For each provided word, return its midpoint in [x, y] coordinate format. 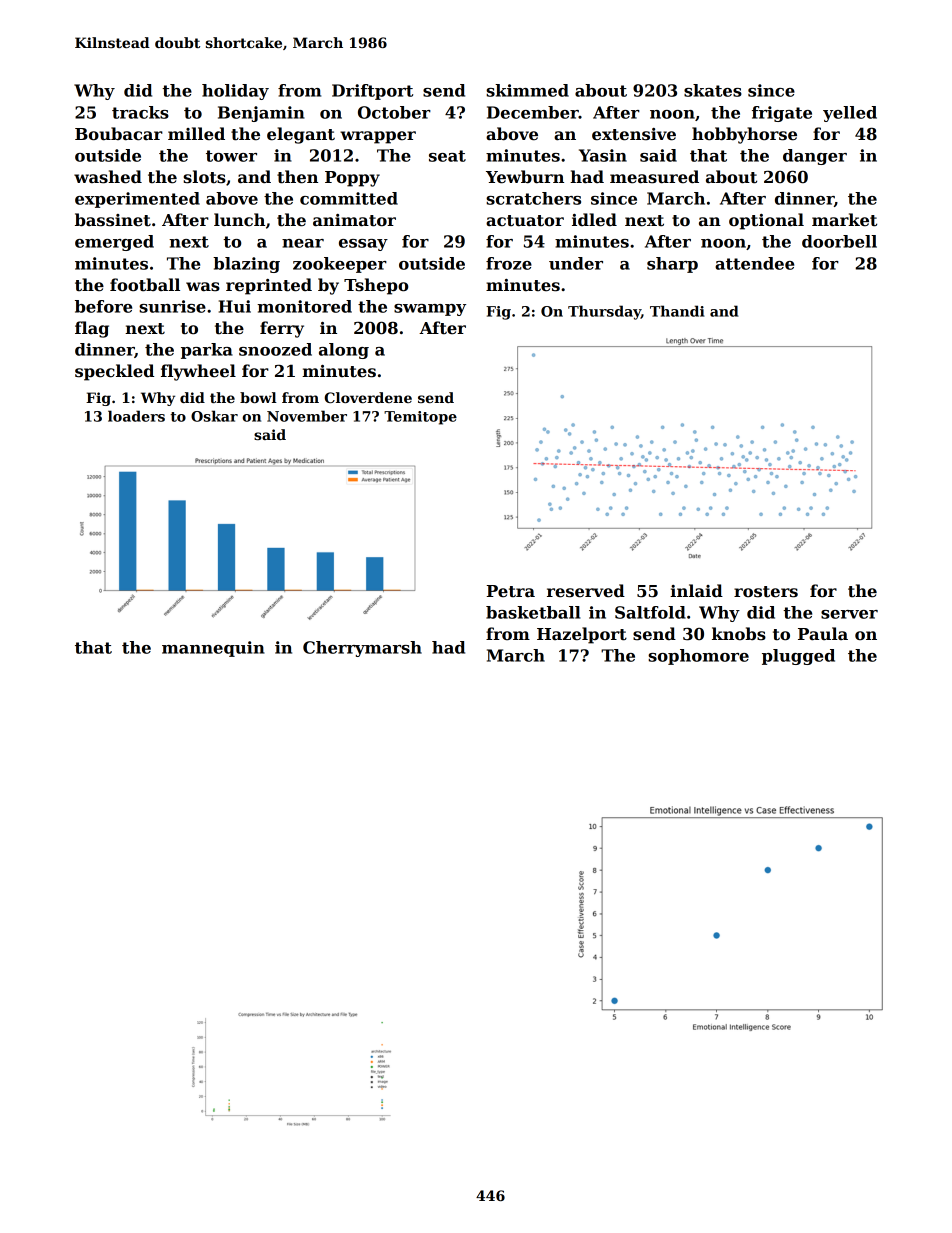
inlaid [696, 590]
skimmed [527, 90]
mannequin [213, 649]
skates [713, 90]
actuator [525, 221]
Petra [510, 591]
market [844, 220]
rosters [766, 592]
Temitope [420, 418]
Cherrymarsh [362, 649]
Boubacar [119, 134]
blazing [246, 265]
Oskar [214, 416]
